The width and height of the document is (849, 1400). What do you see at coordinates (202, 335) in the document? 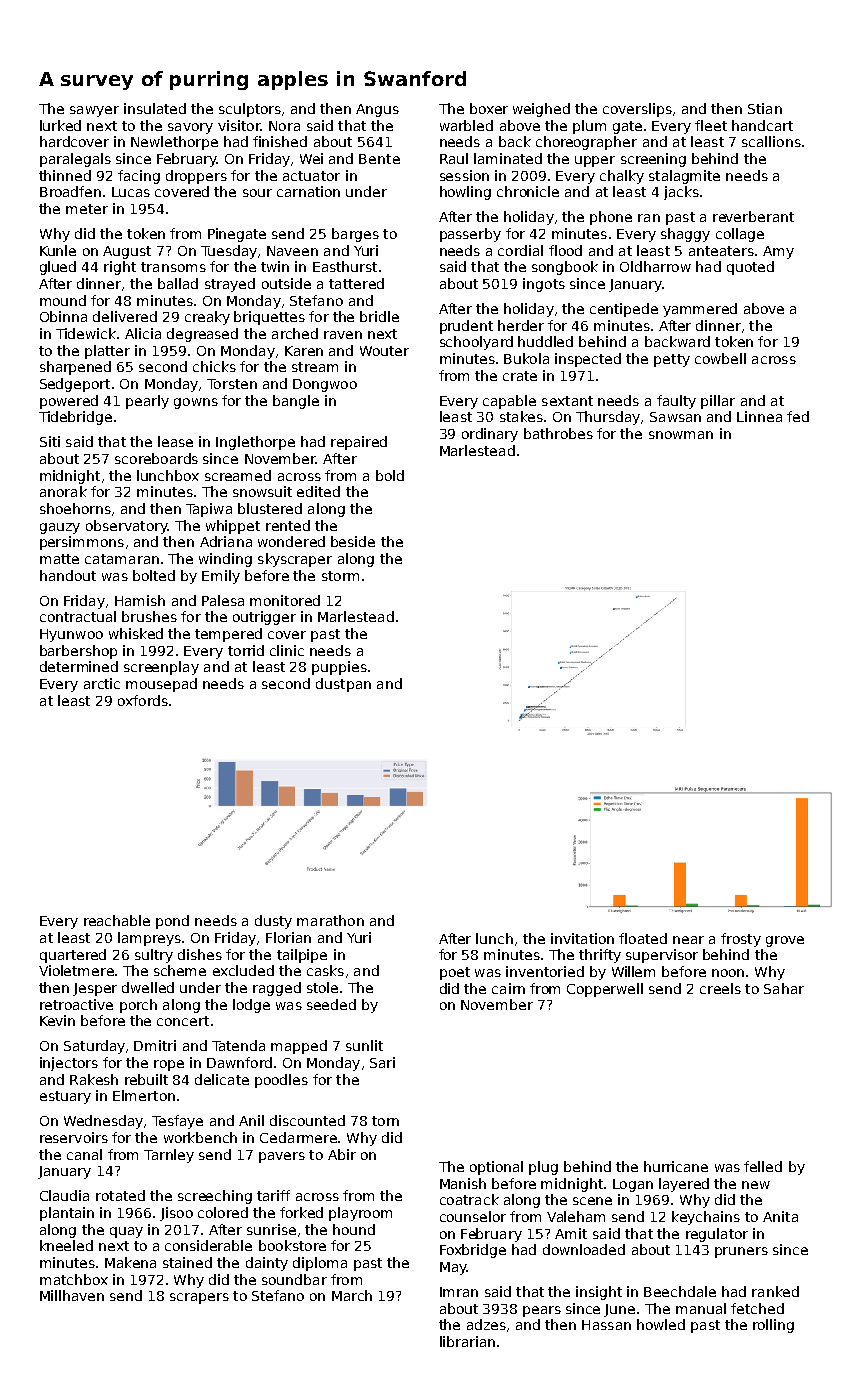
I see `degreased` at bounding box center [202, 335].
